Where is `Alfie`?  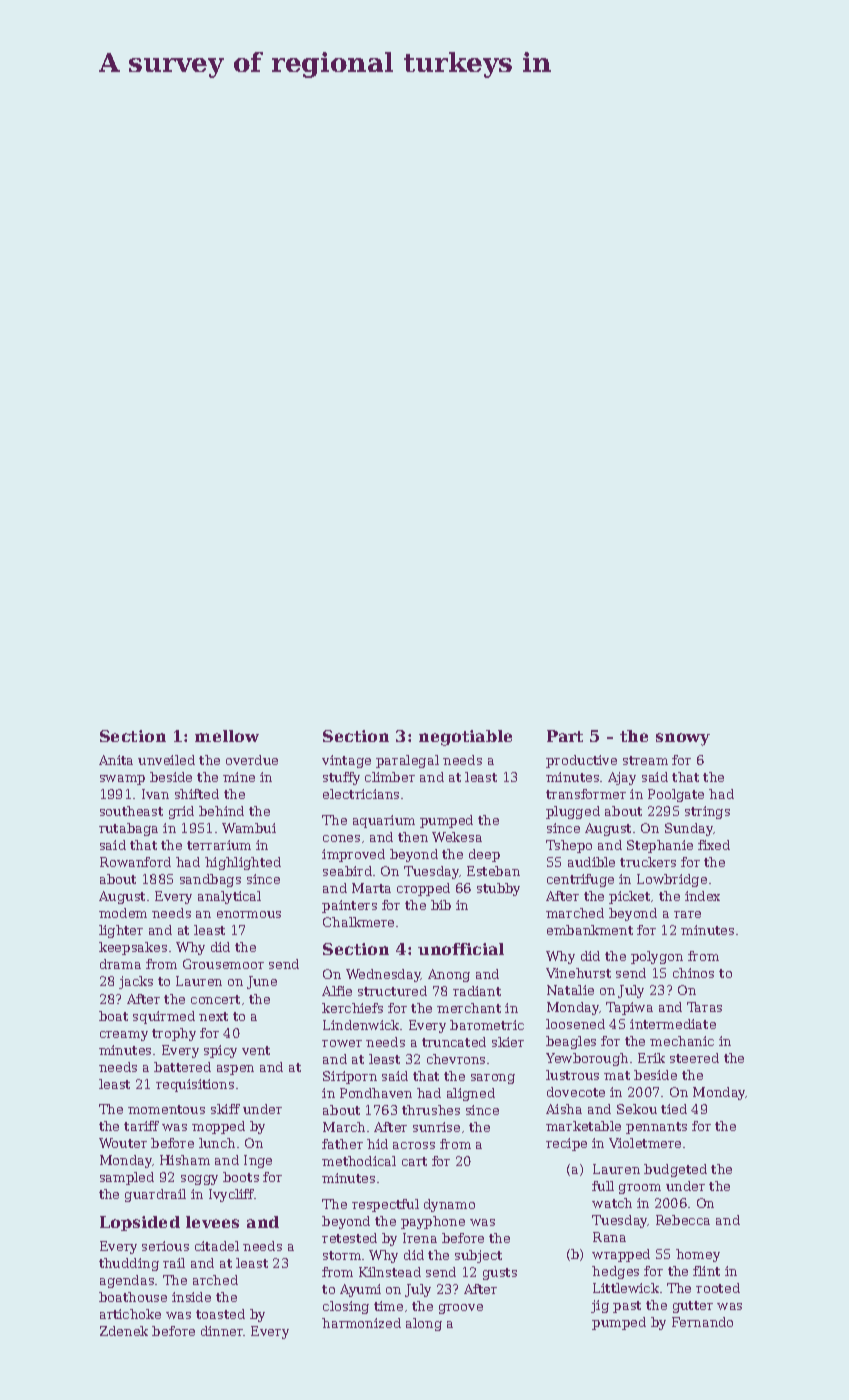
Alfie is located at coordinates (337, 991).
